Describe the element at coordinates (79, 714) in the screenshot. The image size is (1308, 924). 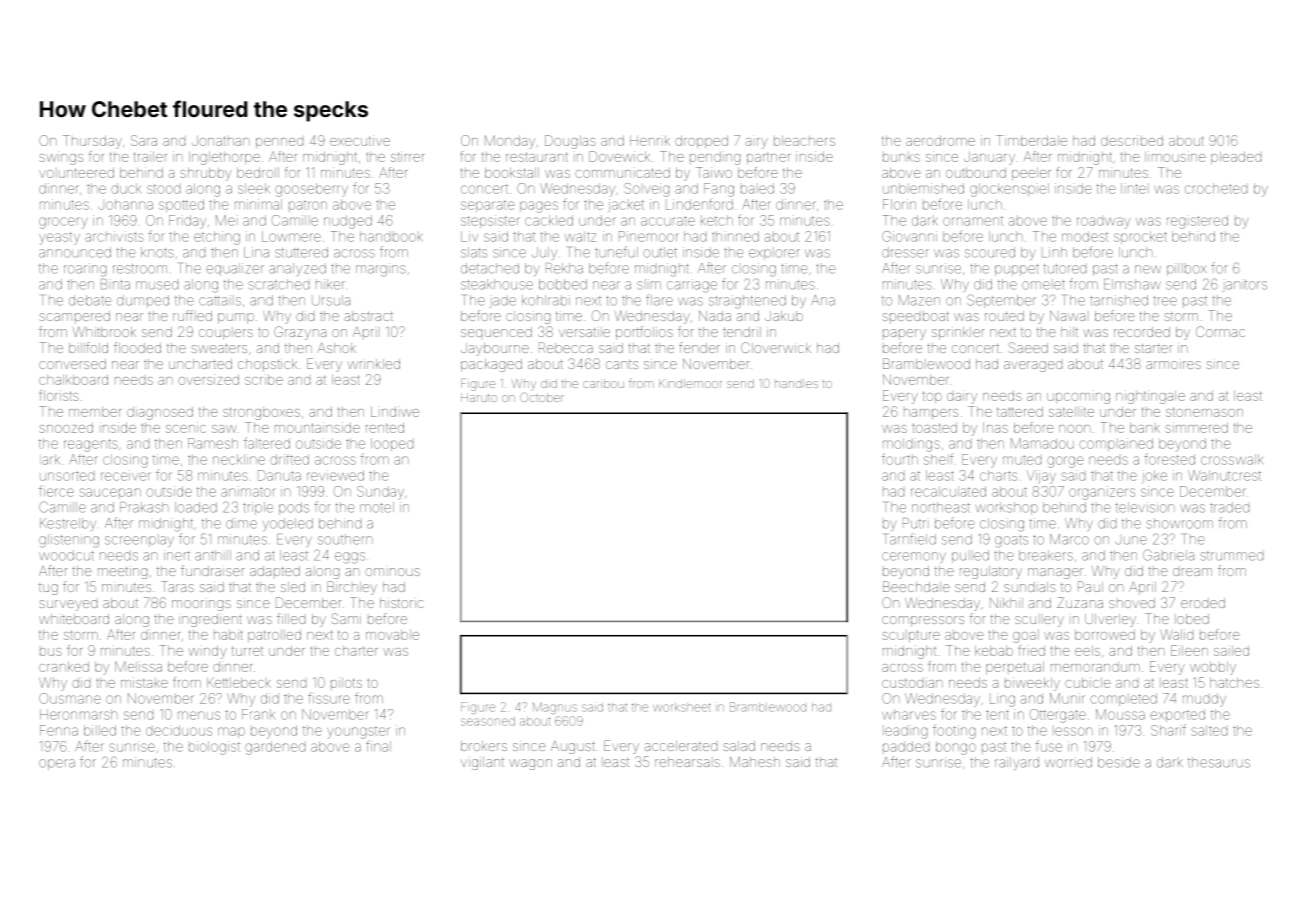
I see `Heronmarsh` at that location.
